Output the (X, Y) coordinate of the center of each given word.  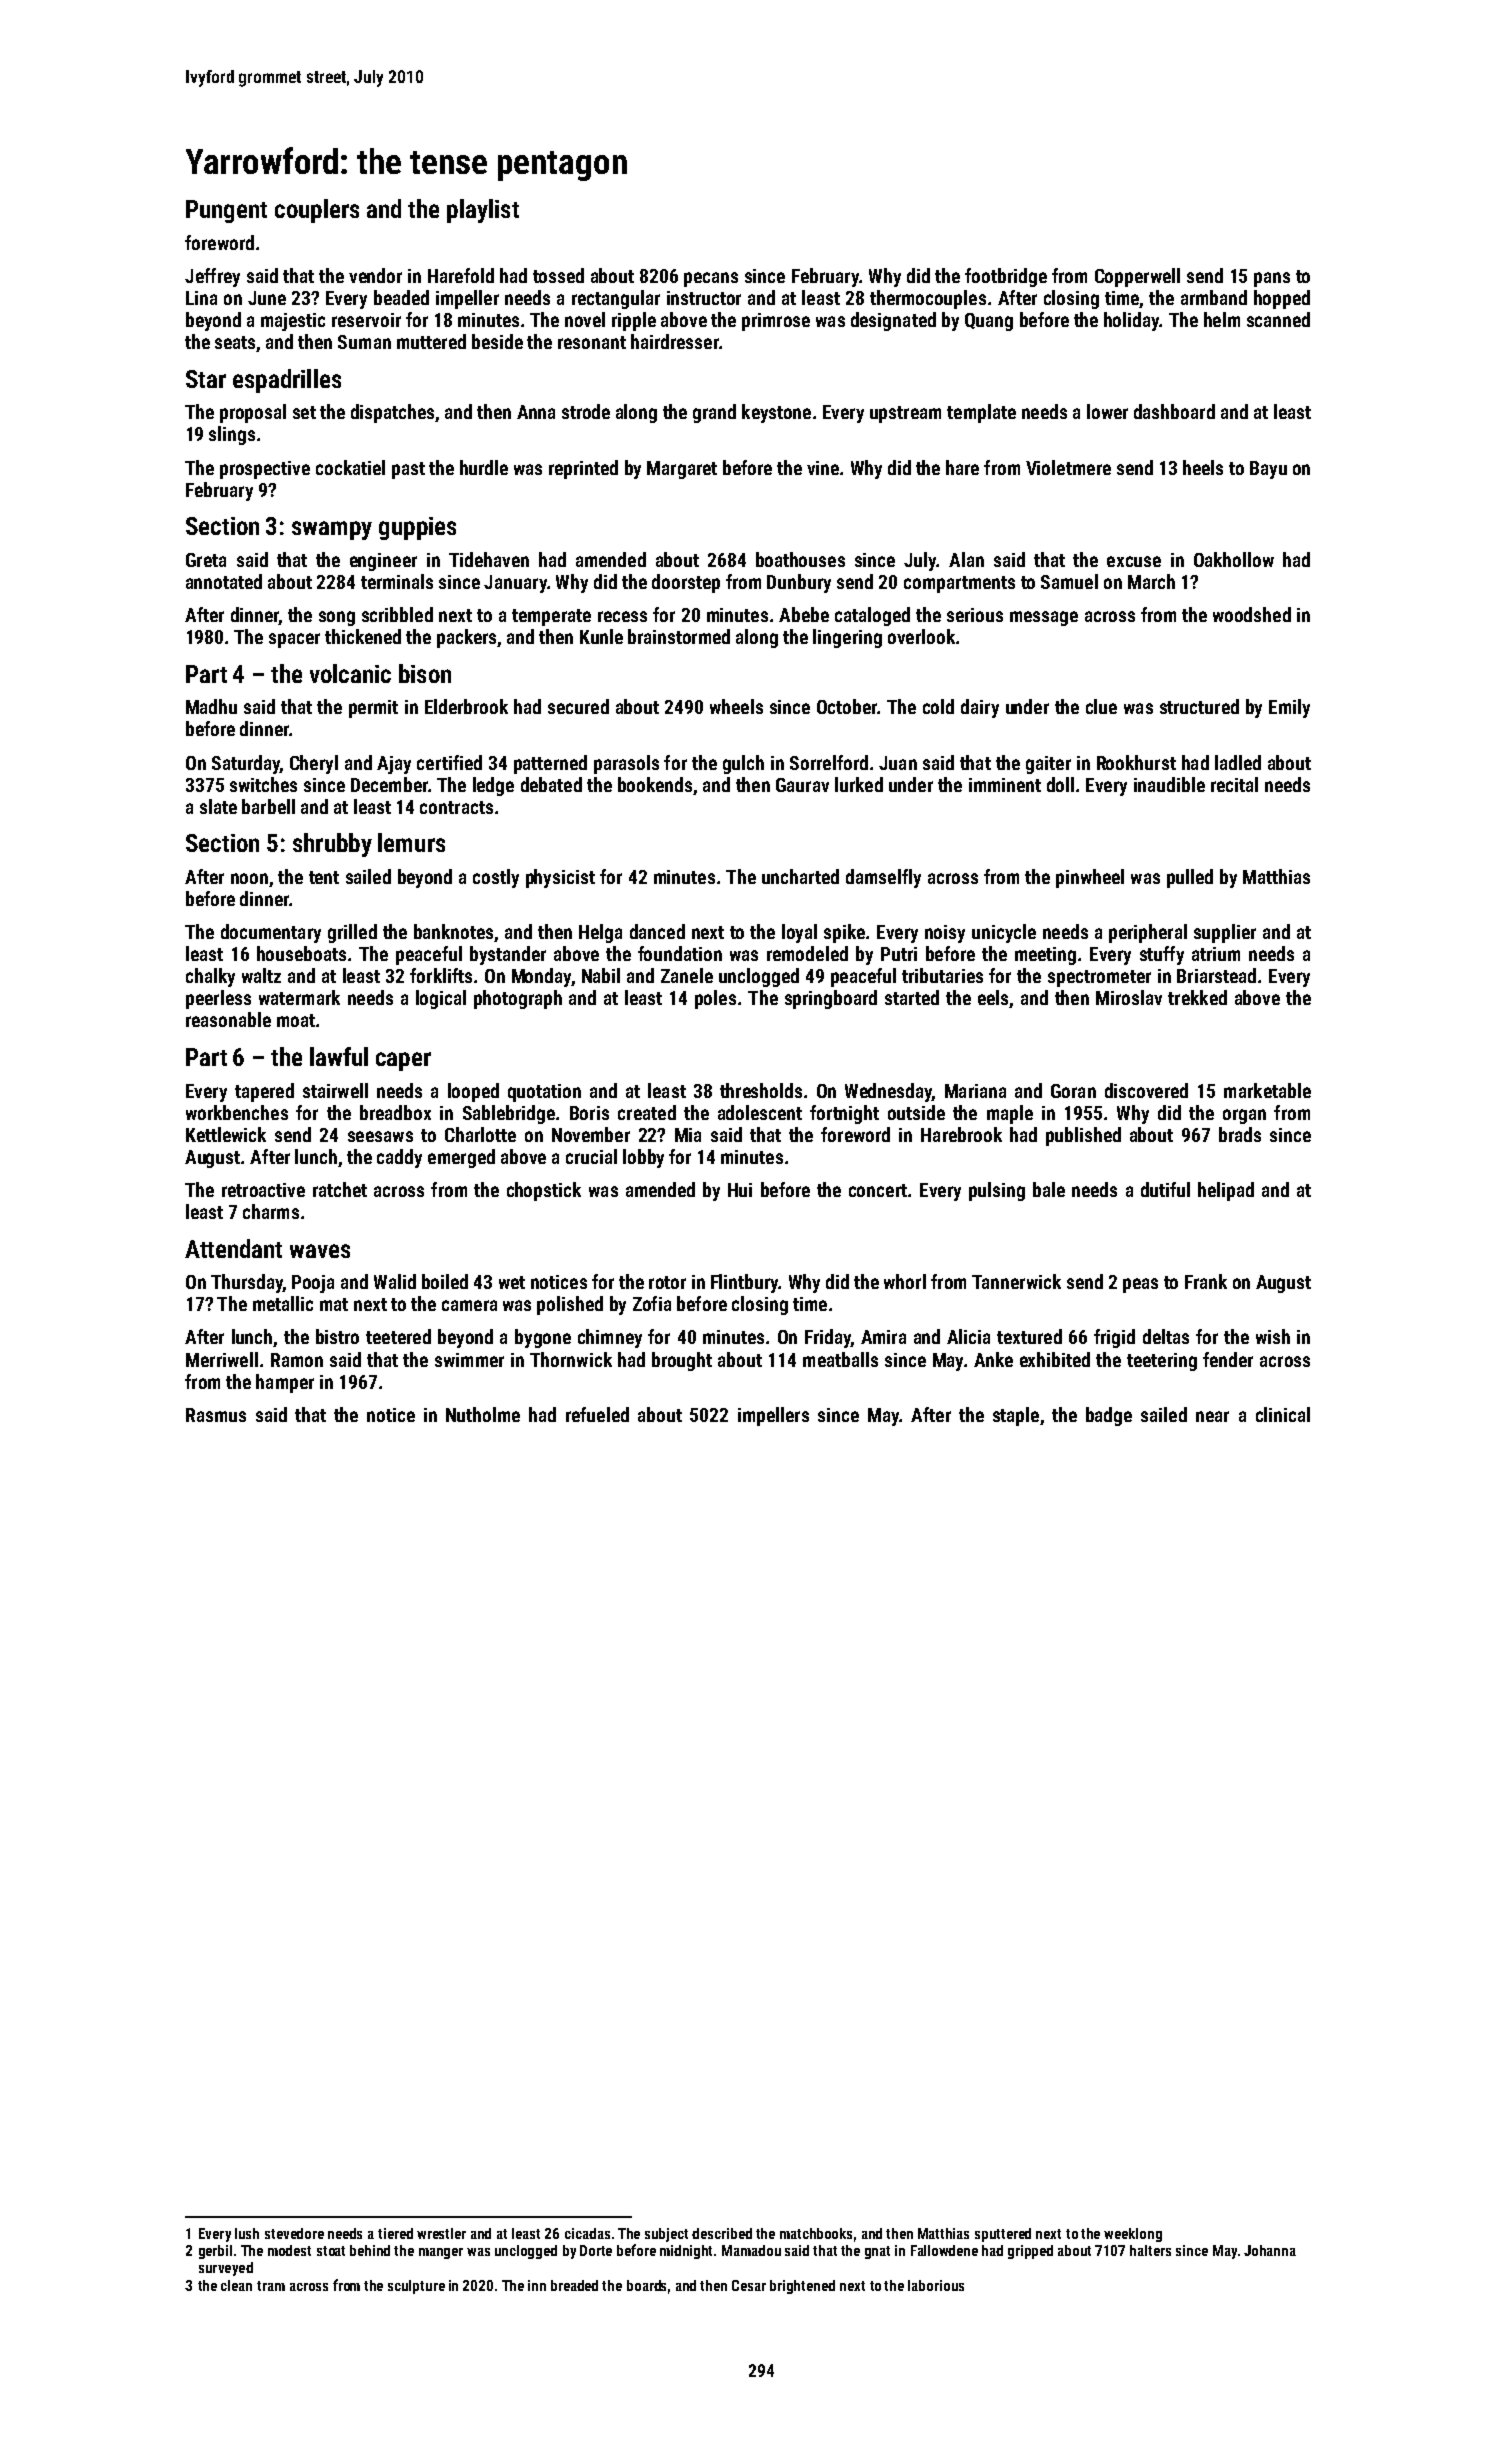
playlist (483, 211)
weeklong (1133, 2235)
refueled (597, 1414)
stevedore (294, 2233)
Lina (201, 298)
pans (1272, 279)
